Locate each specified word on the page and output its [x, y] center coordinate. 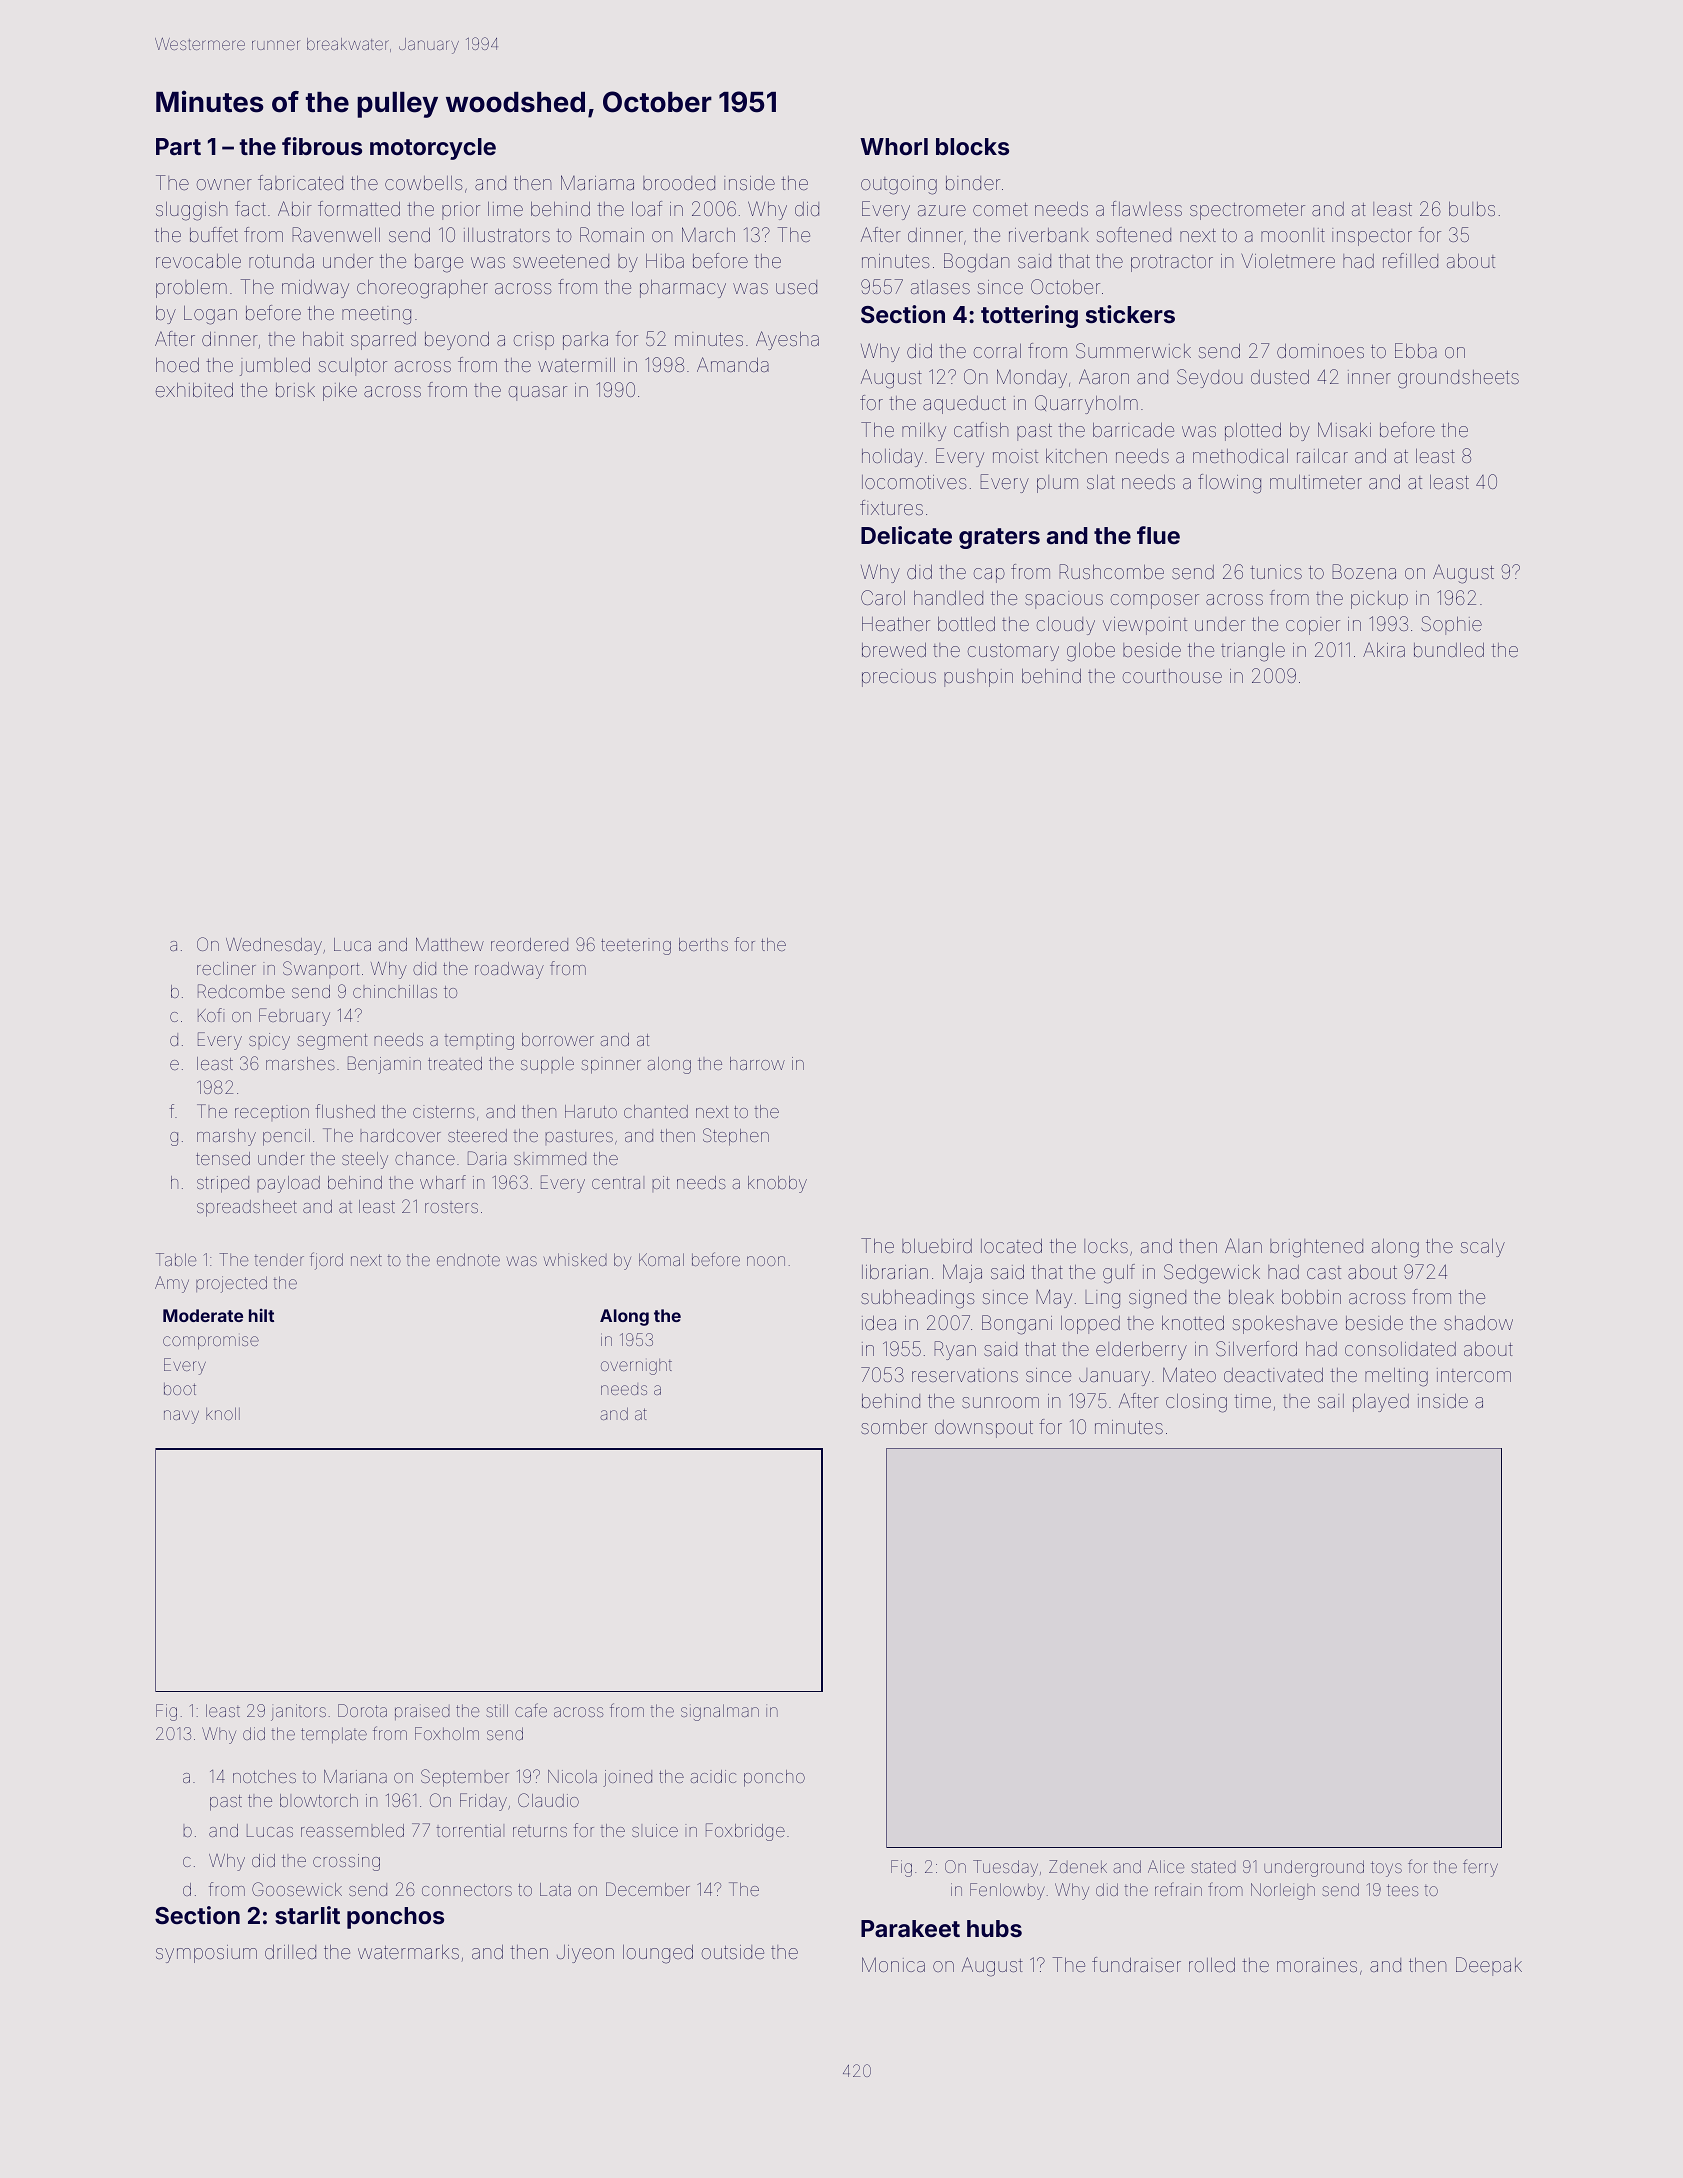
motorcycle [433, 149]
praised [422, 1712]
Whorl [894, 146]
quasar [538, 393]
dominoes [1320, 351]
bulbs [1472, 209]
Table [176, 1259]
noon [766, 1261]
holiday [892, 458]
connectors [467, 1890]
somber [894, 1427]
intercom [1474, 1375]
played [1381, 1403]
